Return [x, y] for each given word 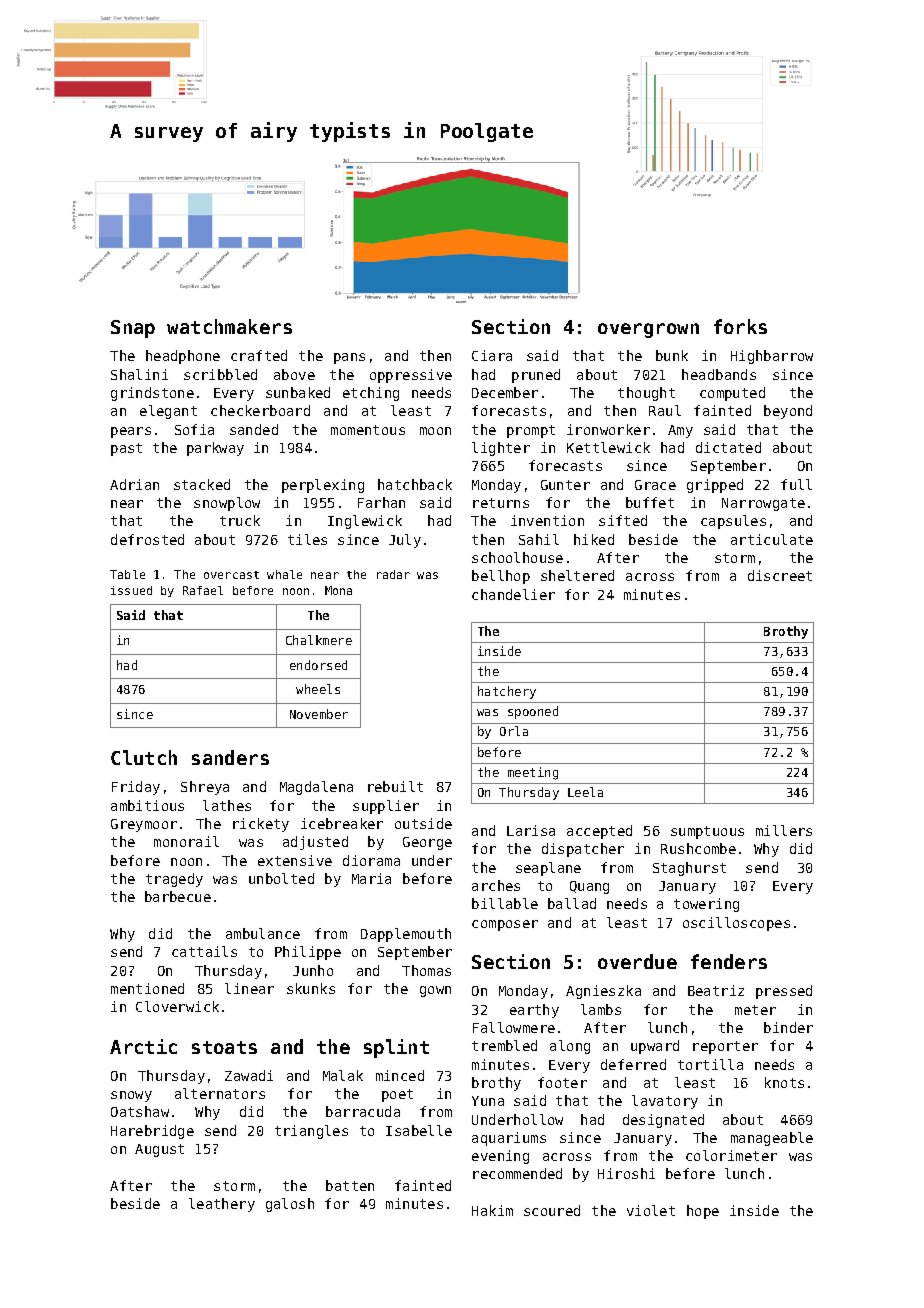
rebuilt [395, 786]
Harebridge [152, 1132]
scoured [552, 1210]
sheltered [577, 575]
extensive [295, 860]
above [294, 374]
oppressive [411, 376]
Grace [655, 485]
